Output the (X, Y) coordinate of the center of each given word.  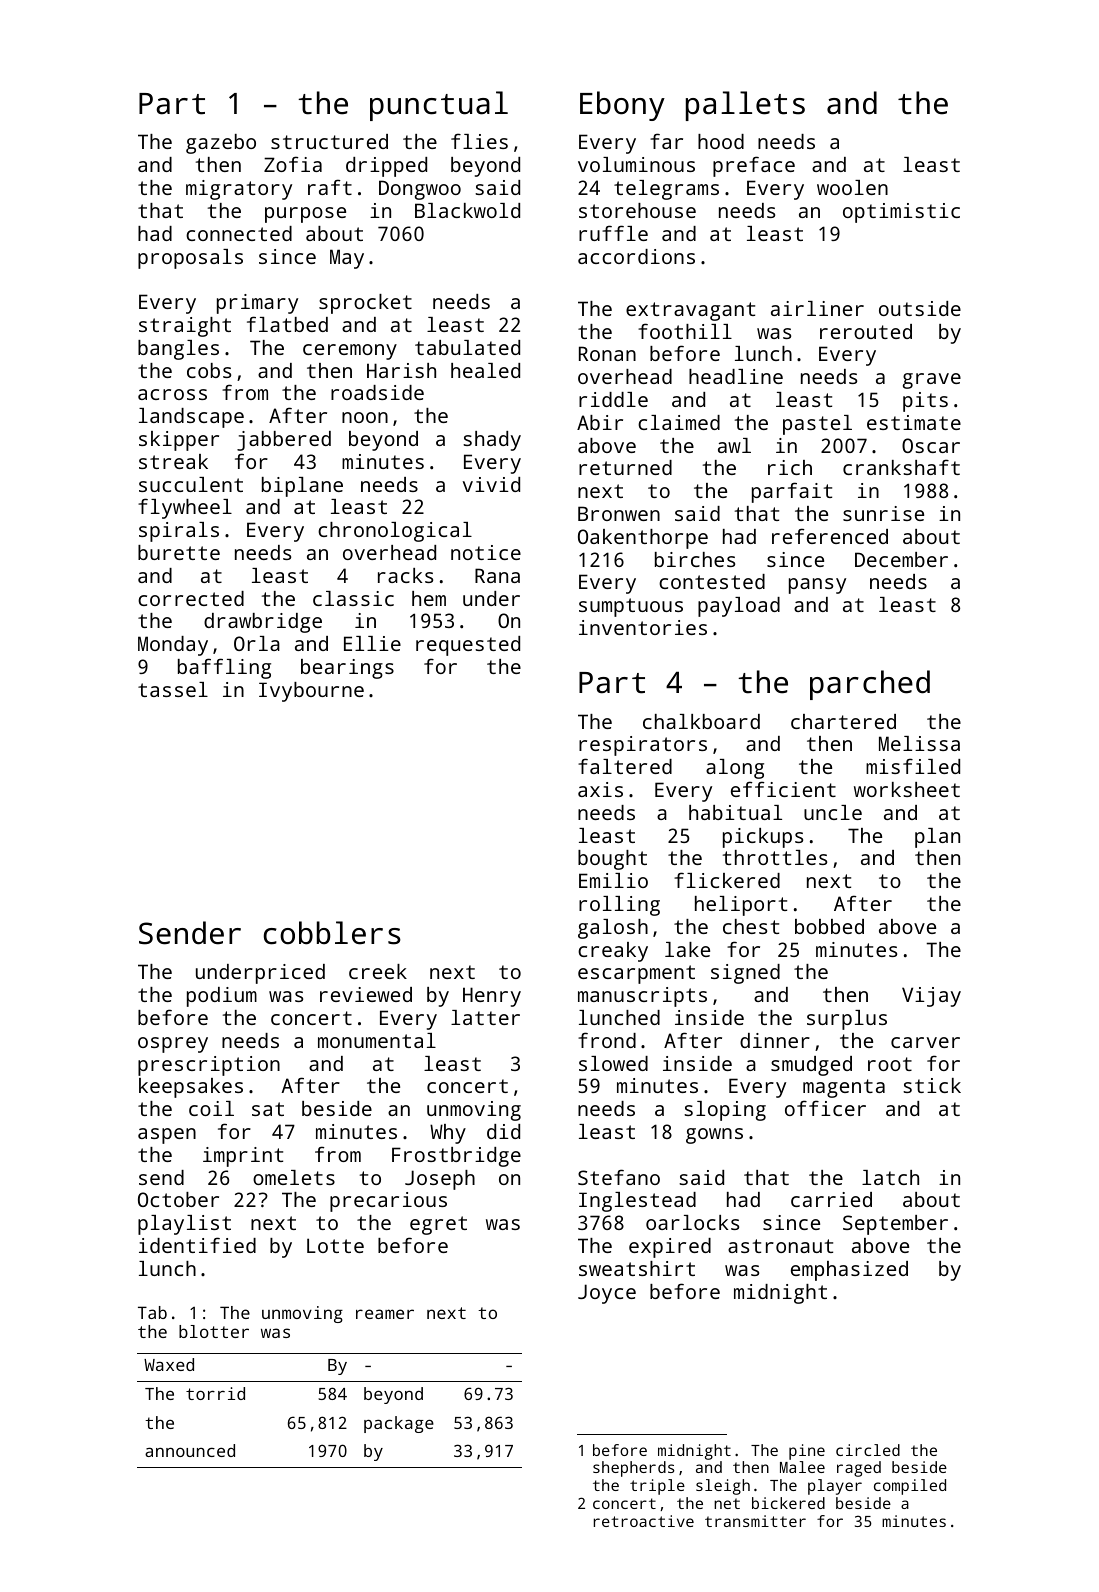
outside (920, 308)
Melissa (919, 743)
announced (190, 1450)
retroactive (644, 1521)
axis (600, 789)
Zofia (293, 164)
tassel (173, 689)
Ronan (607, 353)
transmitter (755, 1521)
